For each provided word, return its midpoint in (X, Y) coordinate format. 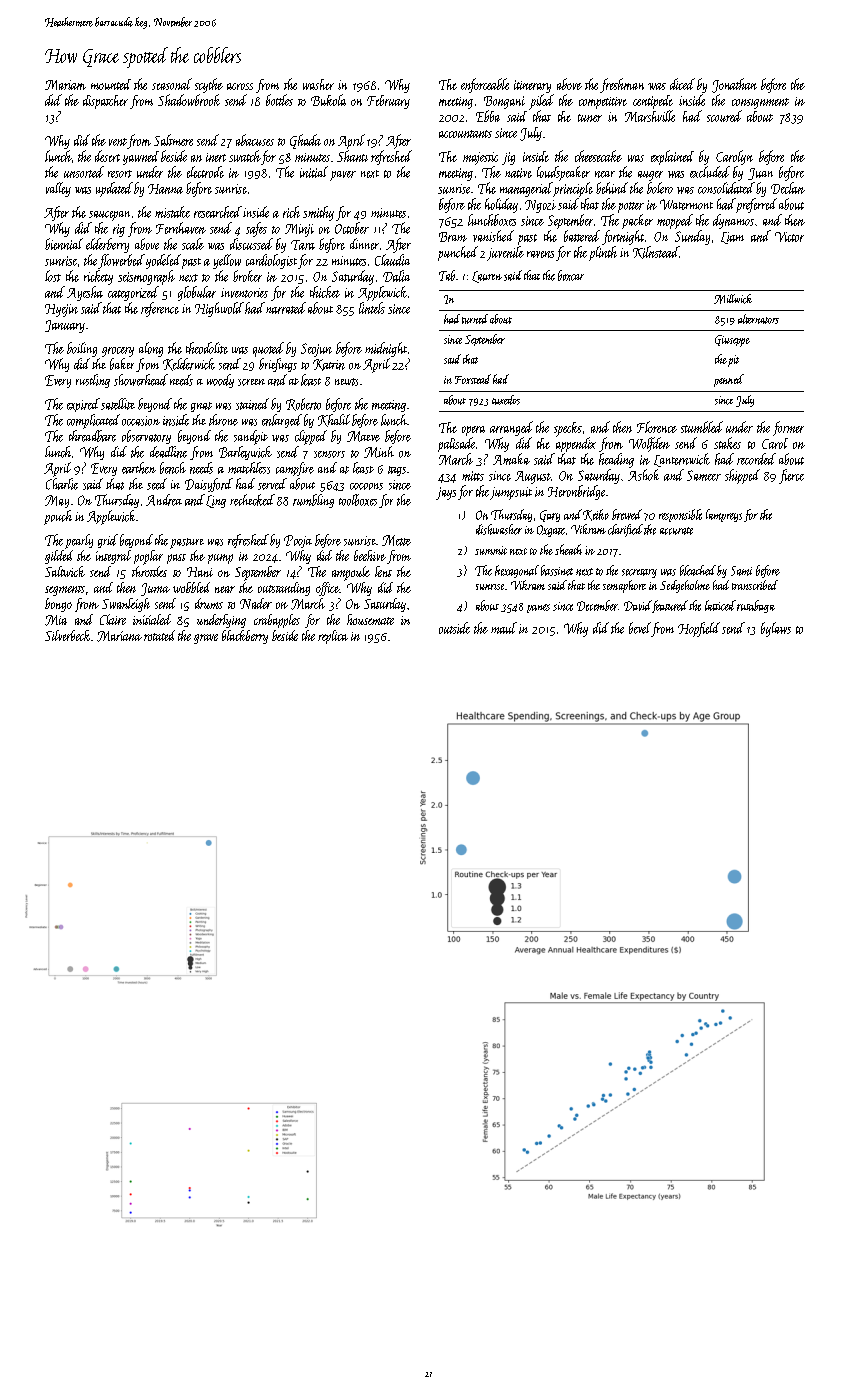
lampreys (724, 515)
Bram (453, 237)
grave (206, 639)
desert (107, 156)
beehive (370, 555)
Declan (788, 188)
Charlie (62, 484)
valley (58, 189)
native (518, 173)
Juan (760, 174)
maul (504, 628)
